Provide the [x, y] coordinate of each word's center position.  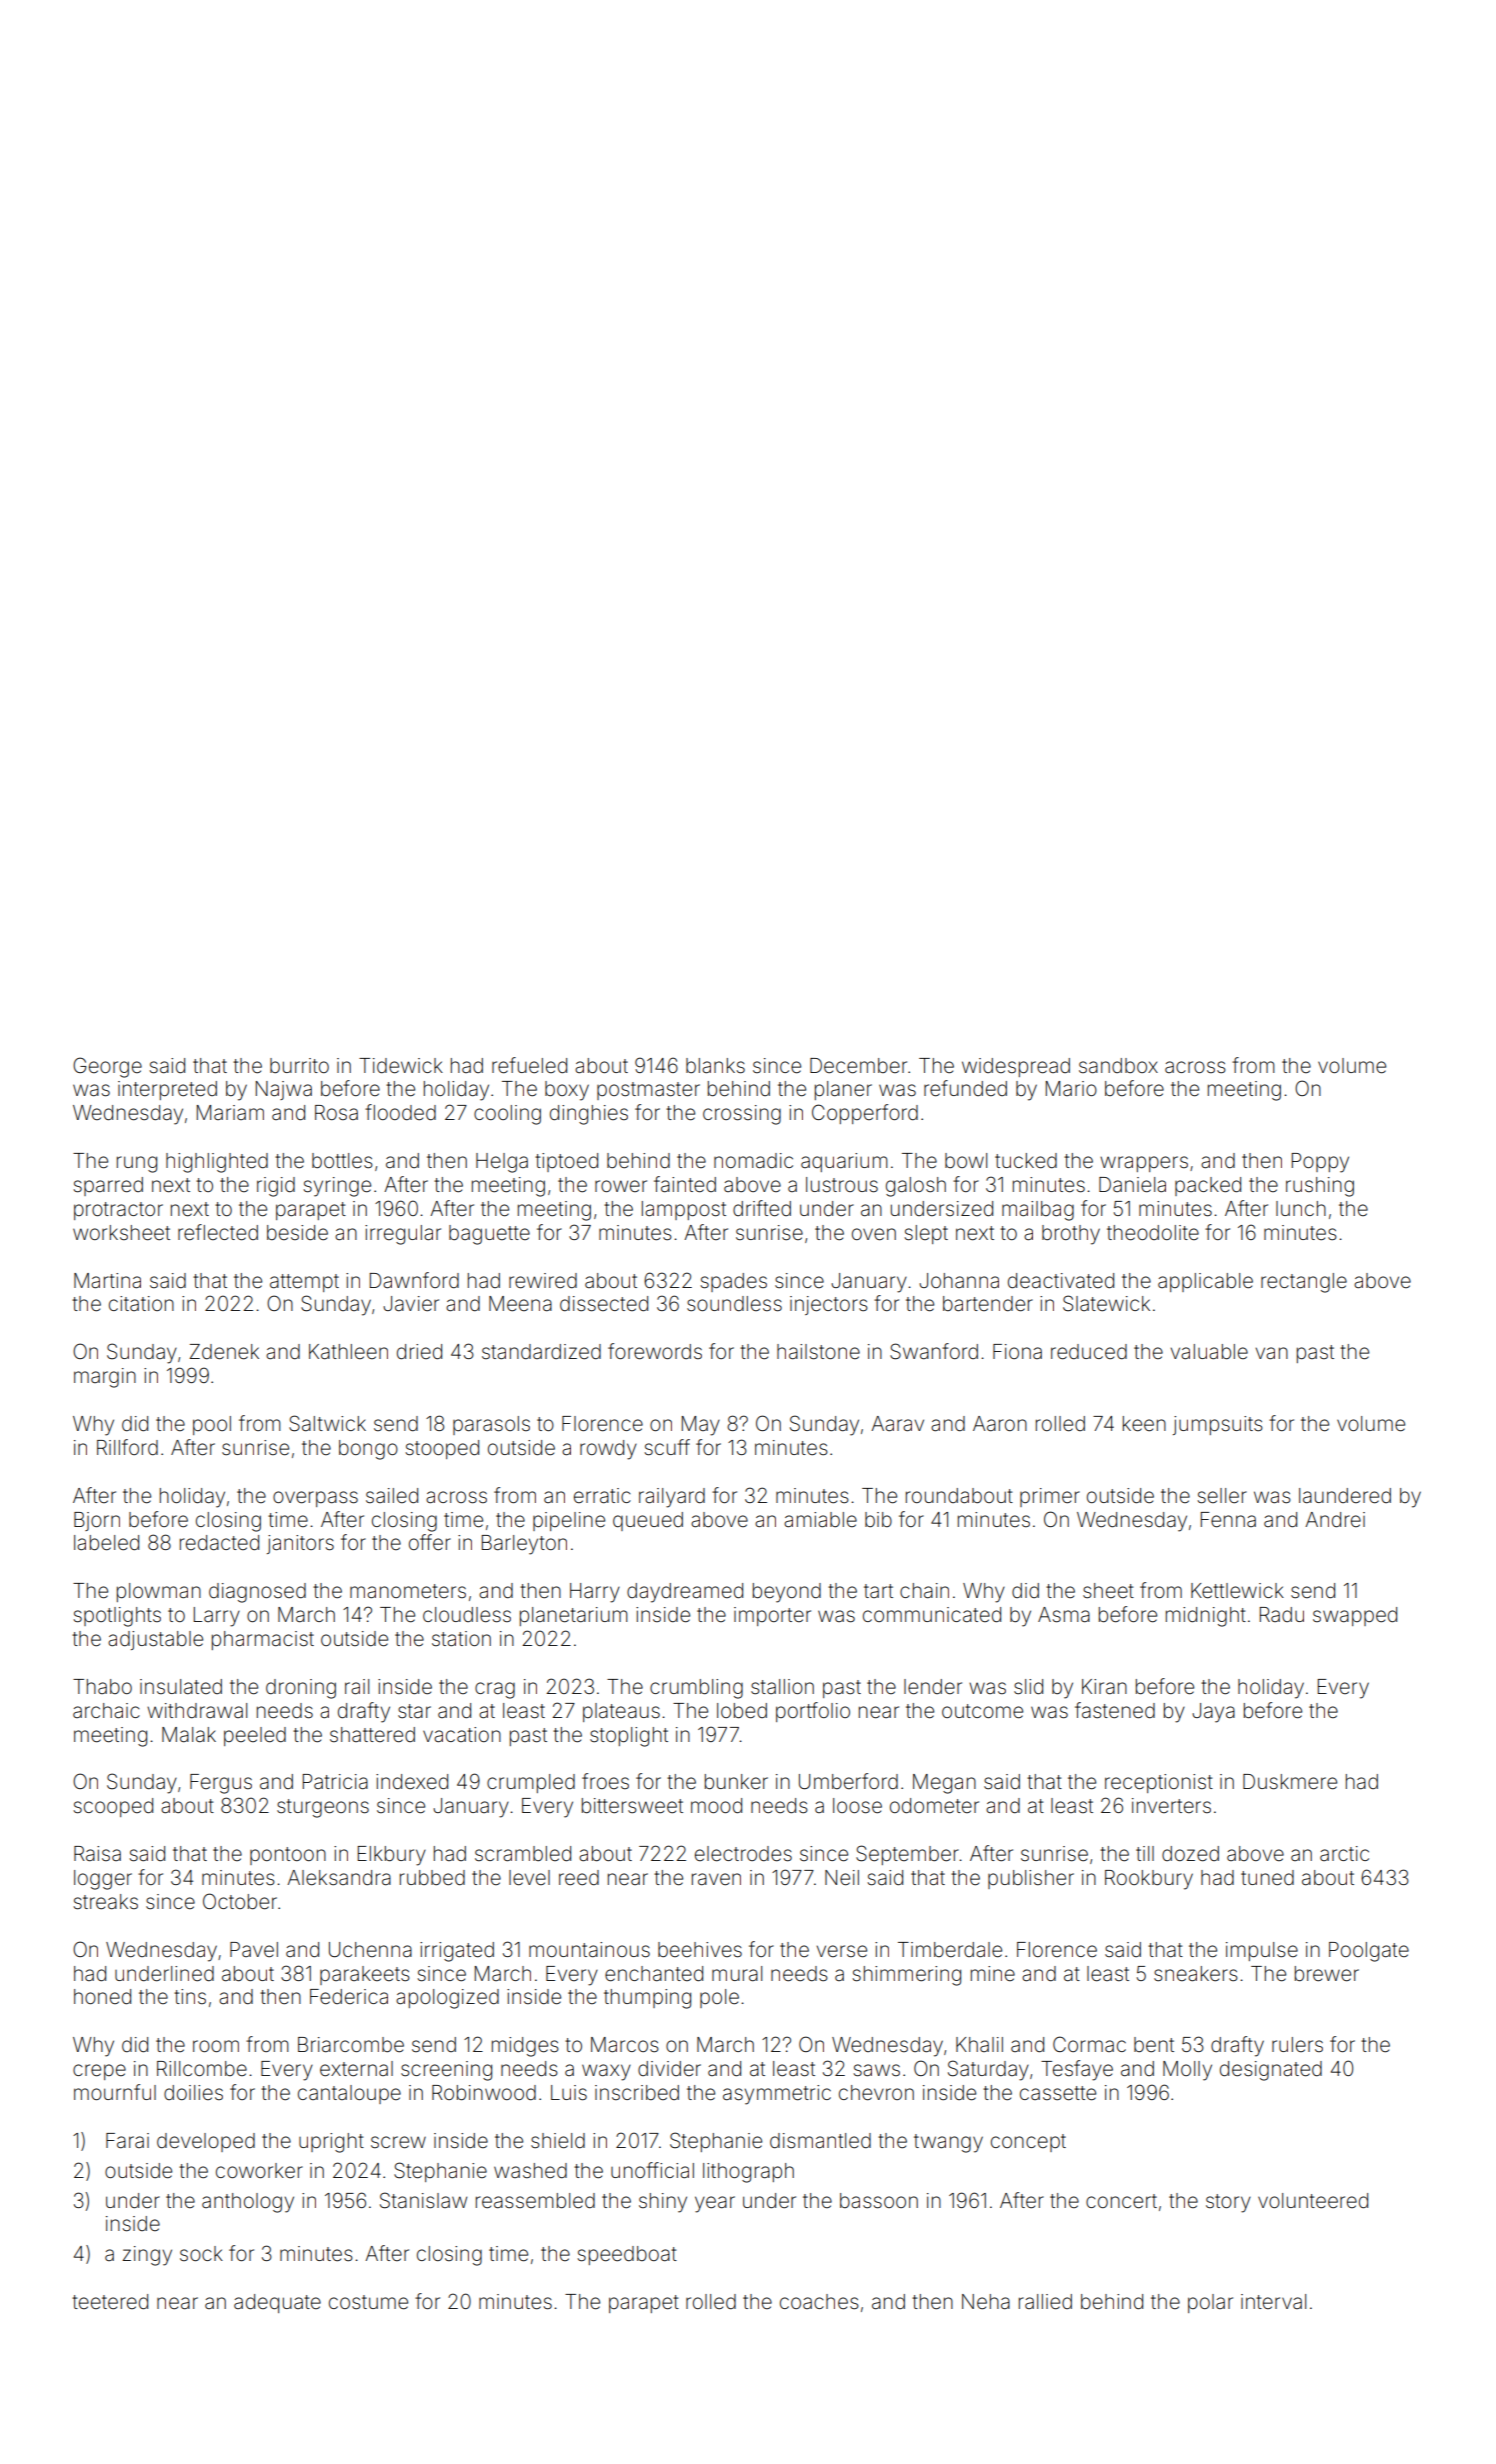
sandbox [1118, 1065]
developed [206, 2142]
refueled [529, 1065]
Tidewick [401, 1066]
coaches [819, 2302]
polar [1210, 2303]
